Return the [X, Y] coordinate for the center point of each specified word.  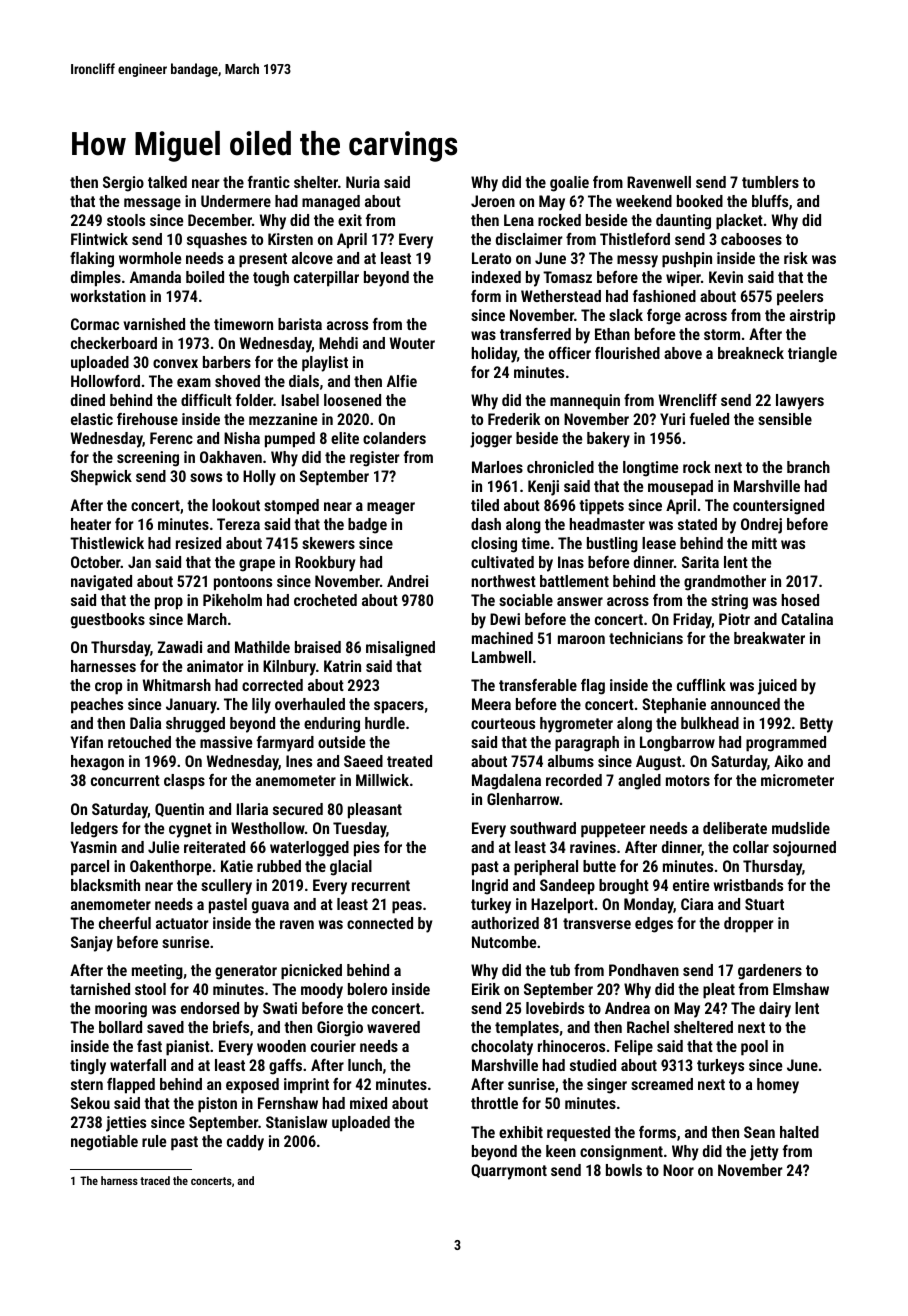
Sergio [123, 184]
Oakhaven [231, 457]
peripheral [546, 868]
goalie [569, 184]
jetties [126, 1124]
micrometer [797, 780]
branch [808, 467]
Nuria [363, 182]
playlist [325, 364]
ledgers [94, 830]
